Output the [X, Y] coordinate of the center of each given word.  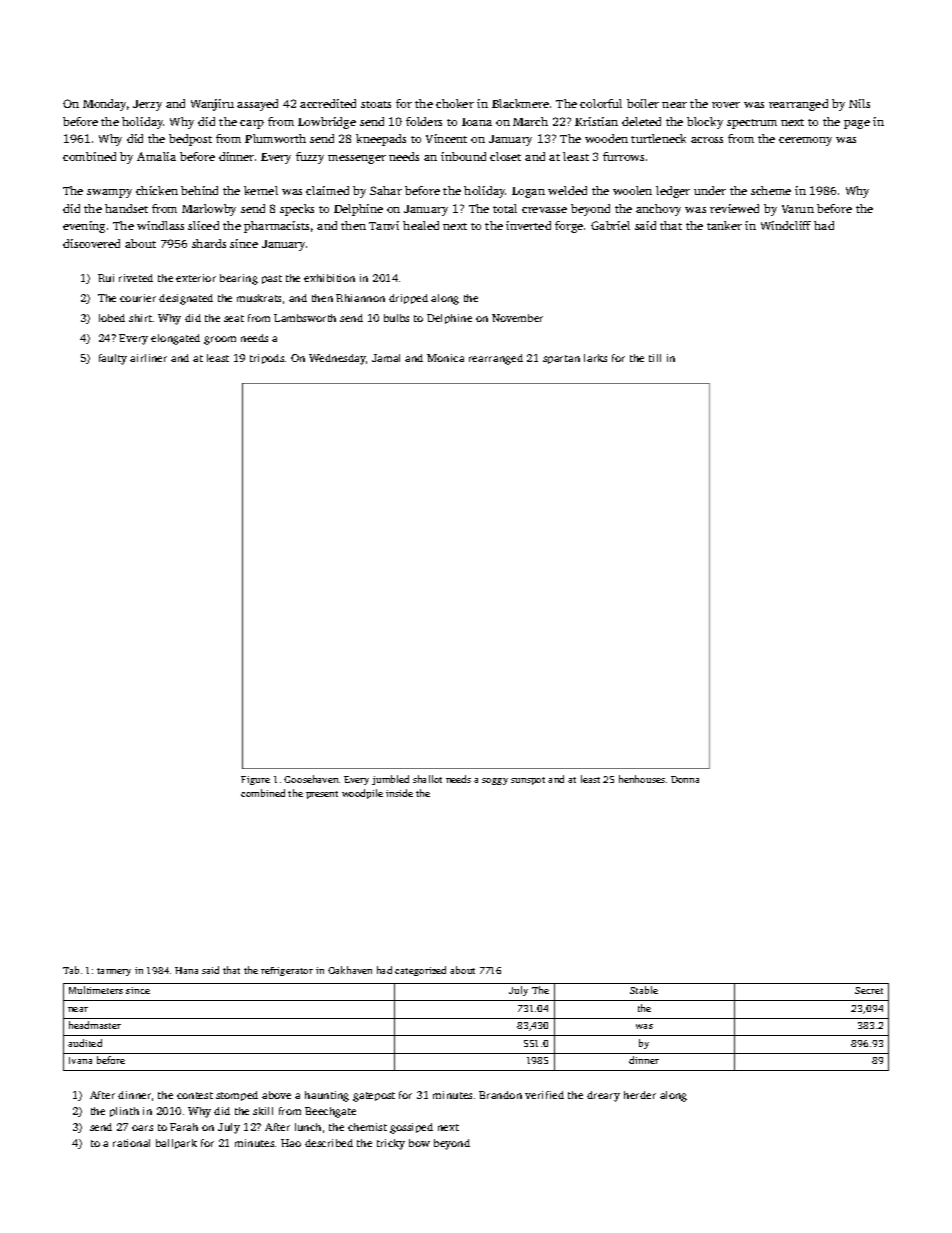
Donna [685, 779]
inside [399, 793]
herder [640, 1095]
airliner [148, 358]
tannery [114, 972]
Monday [104, 105]
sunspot [528, 781]
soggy [495, 781]
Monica [445, 358]
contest [195, 1095]
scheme [771, 190]
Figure [255, 780]
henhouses [642, 779]
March [530, 121]
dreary [603, 1096]
